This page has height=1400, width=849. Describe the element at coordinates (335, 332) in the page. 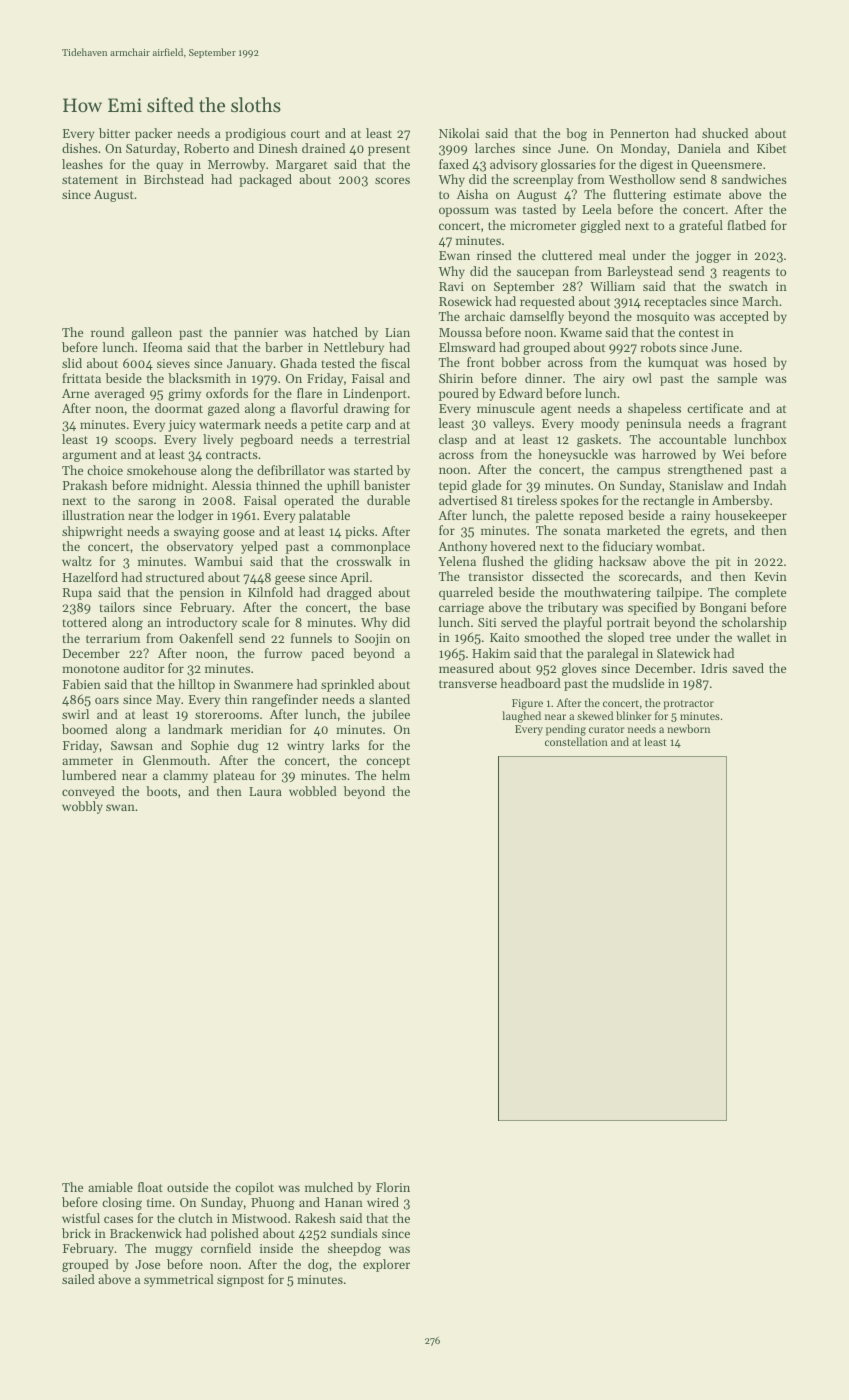

I see `hatched` at that location.
